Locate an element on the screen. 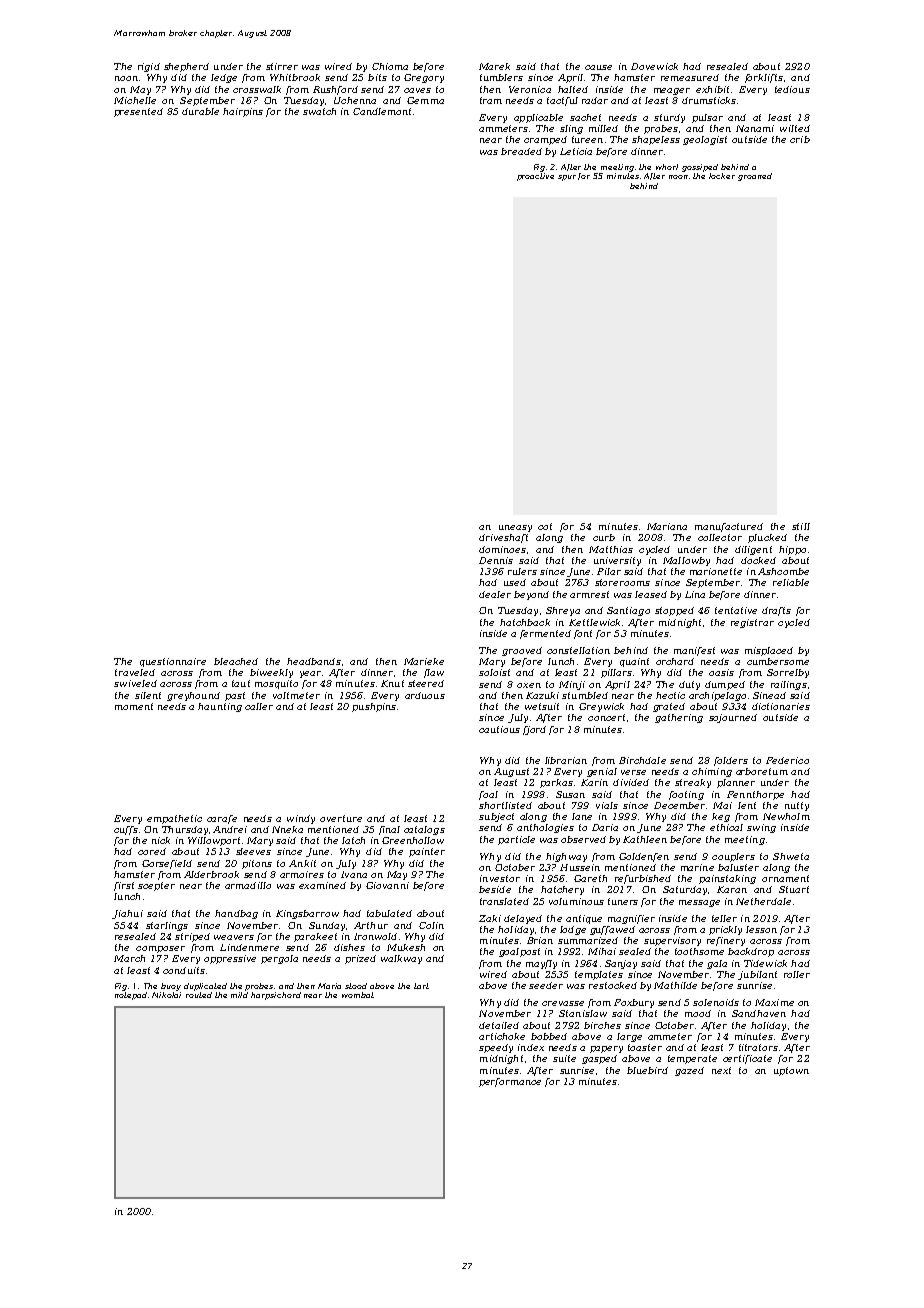 This screenshot has height=1308, width=924. still is located at coordinates (801, 526).
